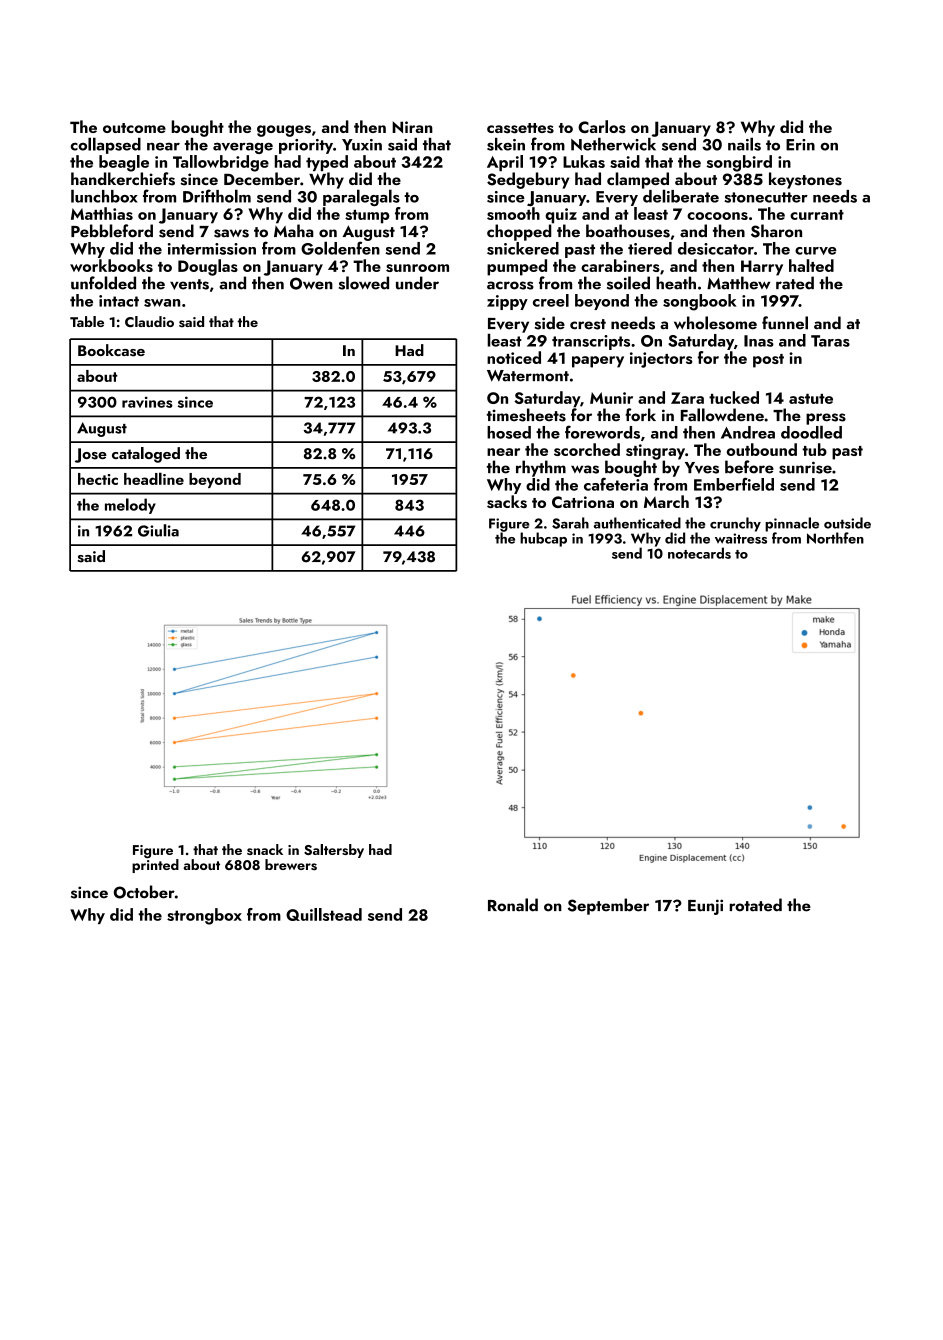 This screenshot has width=943, height=1340. I want to click on zippy, so click(507, 302).
